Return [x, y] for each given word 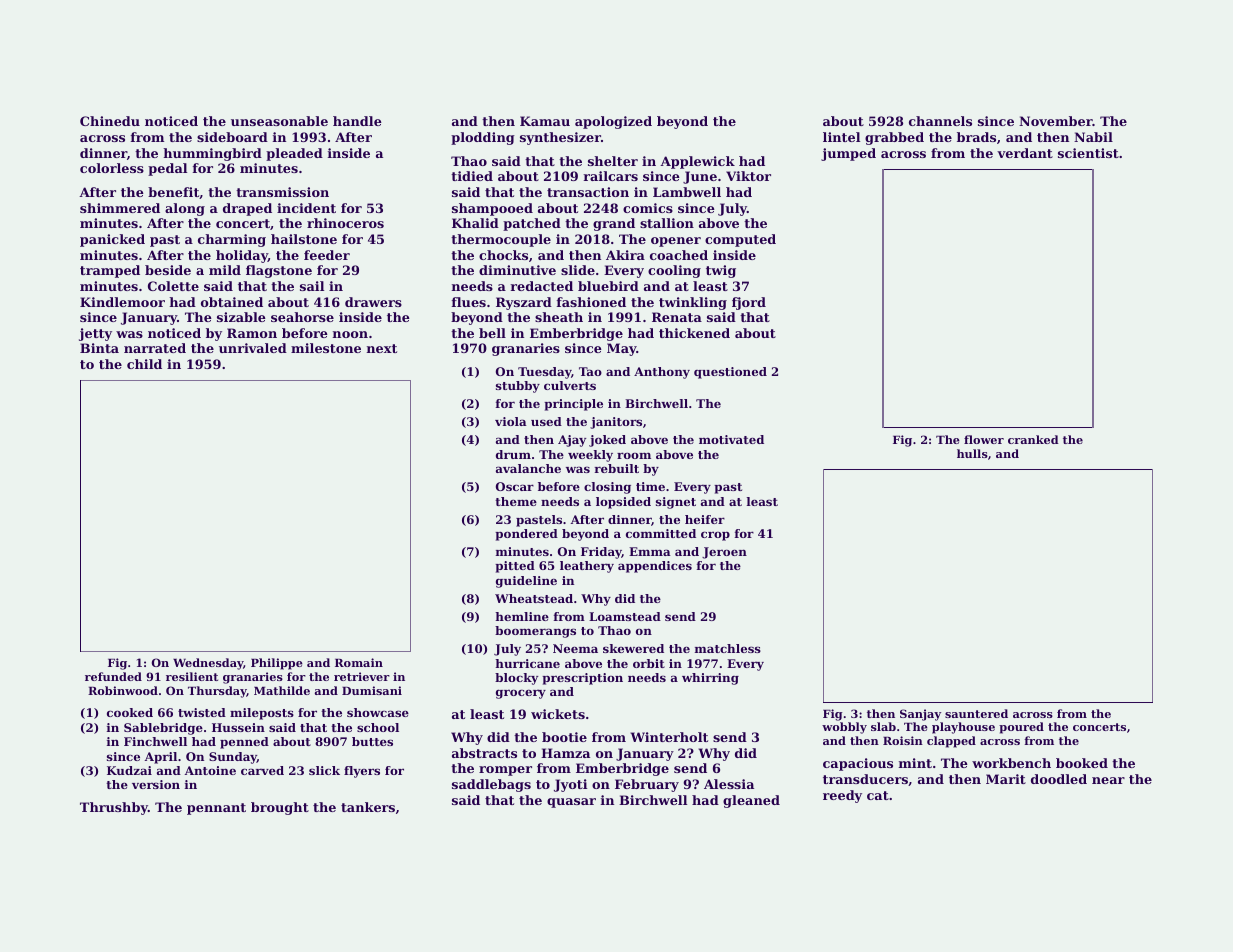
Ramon [252, 333]
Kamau [545, 121]
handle [357, 121]
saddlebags [491, 785]
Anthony [662, 373]
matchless [728, 648]
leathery [587, 567]
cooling [674, 271]
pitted [515, 567]
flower [984, 439]
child [144, 364]
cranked [1033, 439]
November [1056, 121]
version [156, 784]
